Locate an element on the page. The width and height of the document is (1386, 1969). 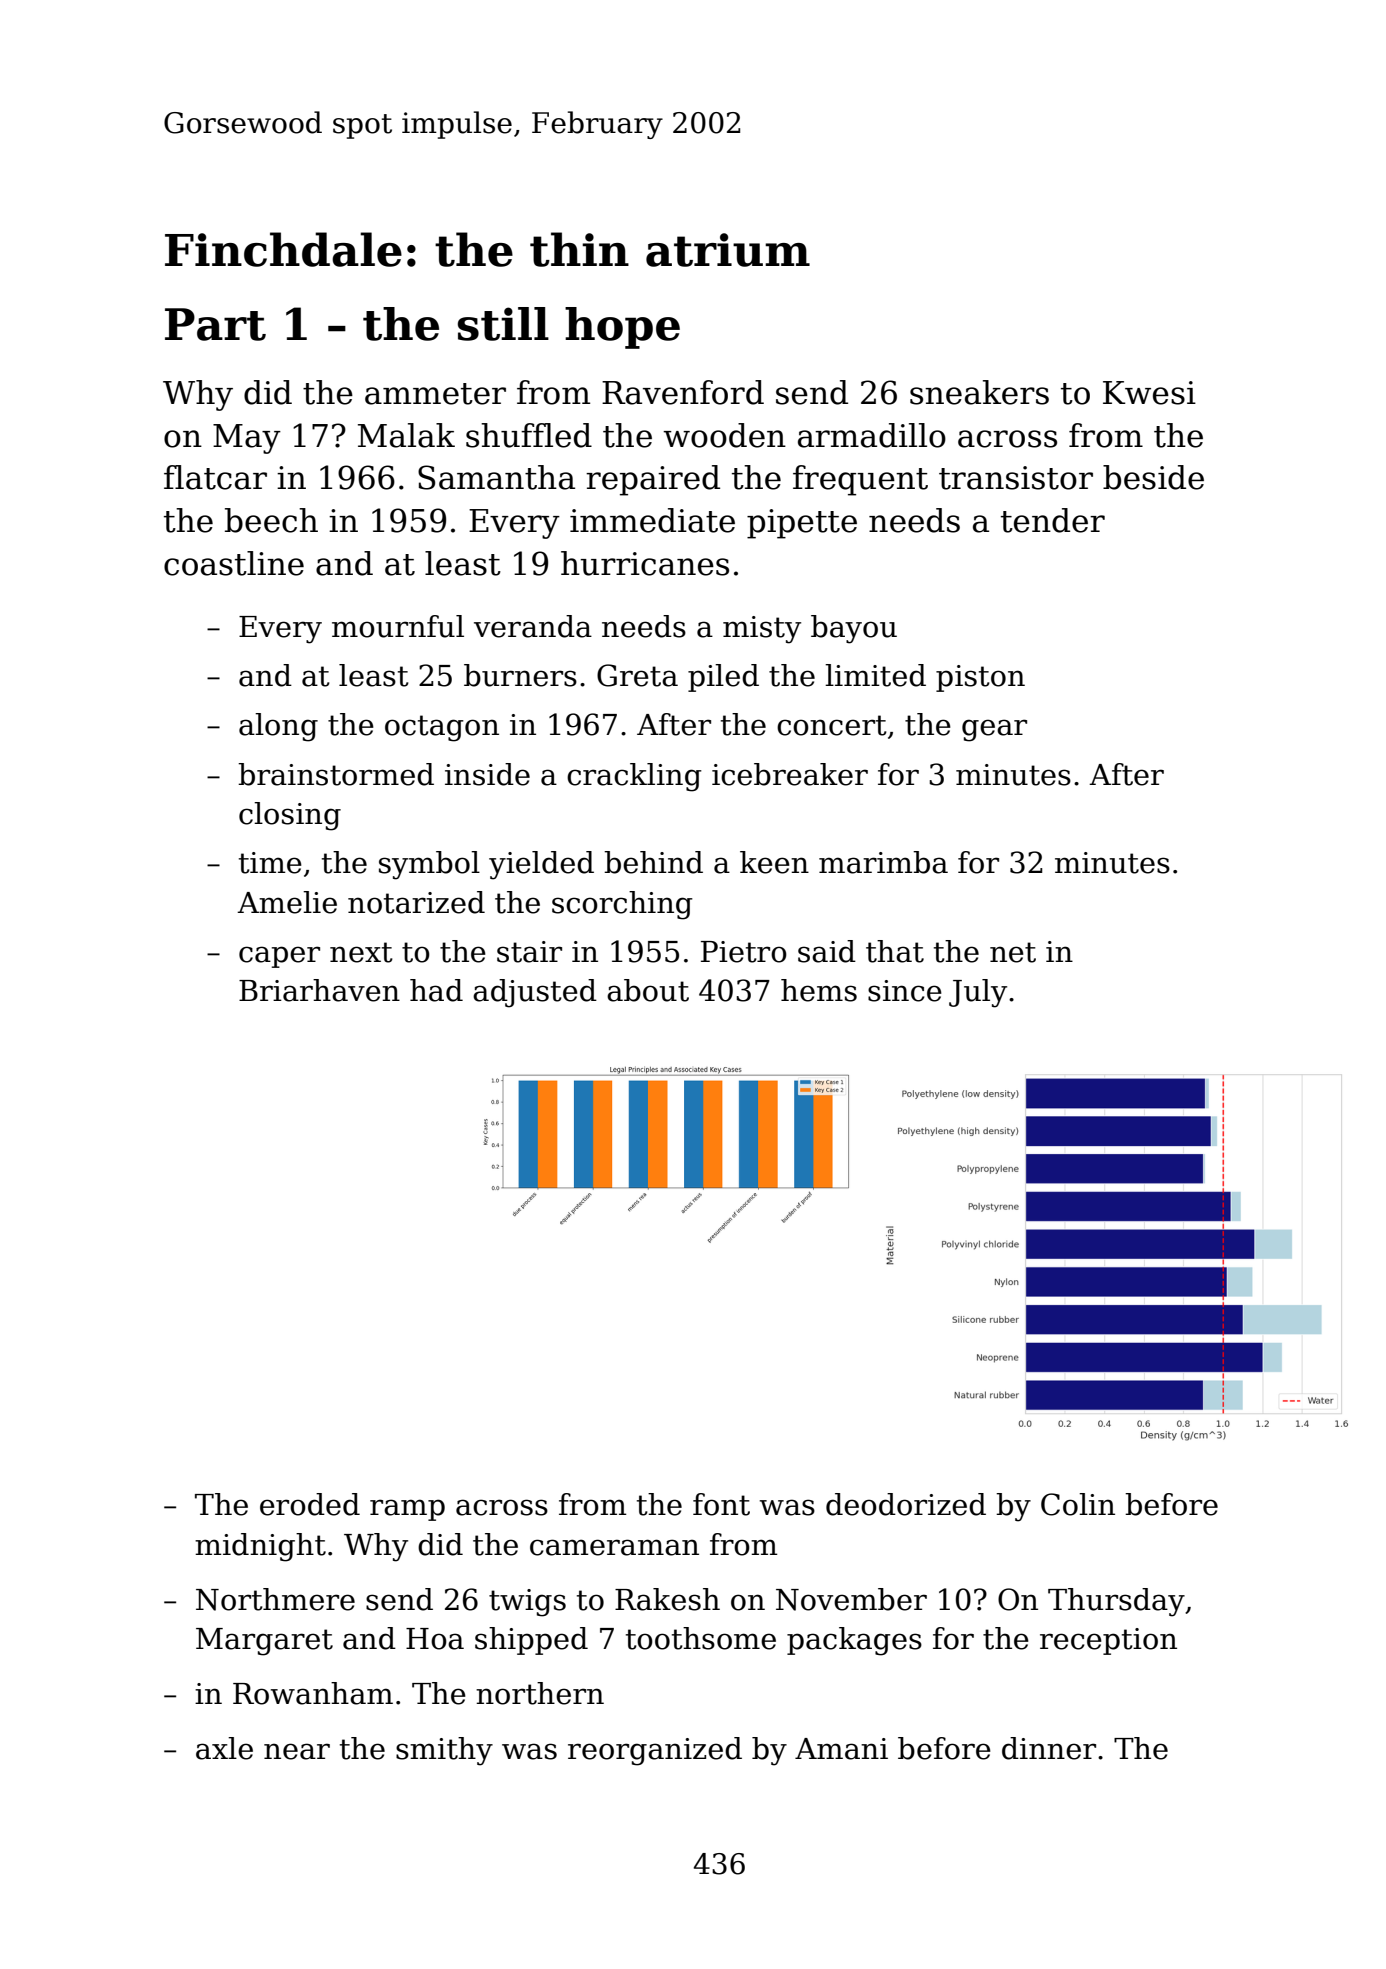
still is located at coordinates (503, 324).
